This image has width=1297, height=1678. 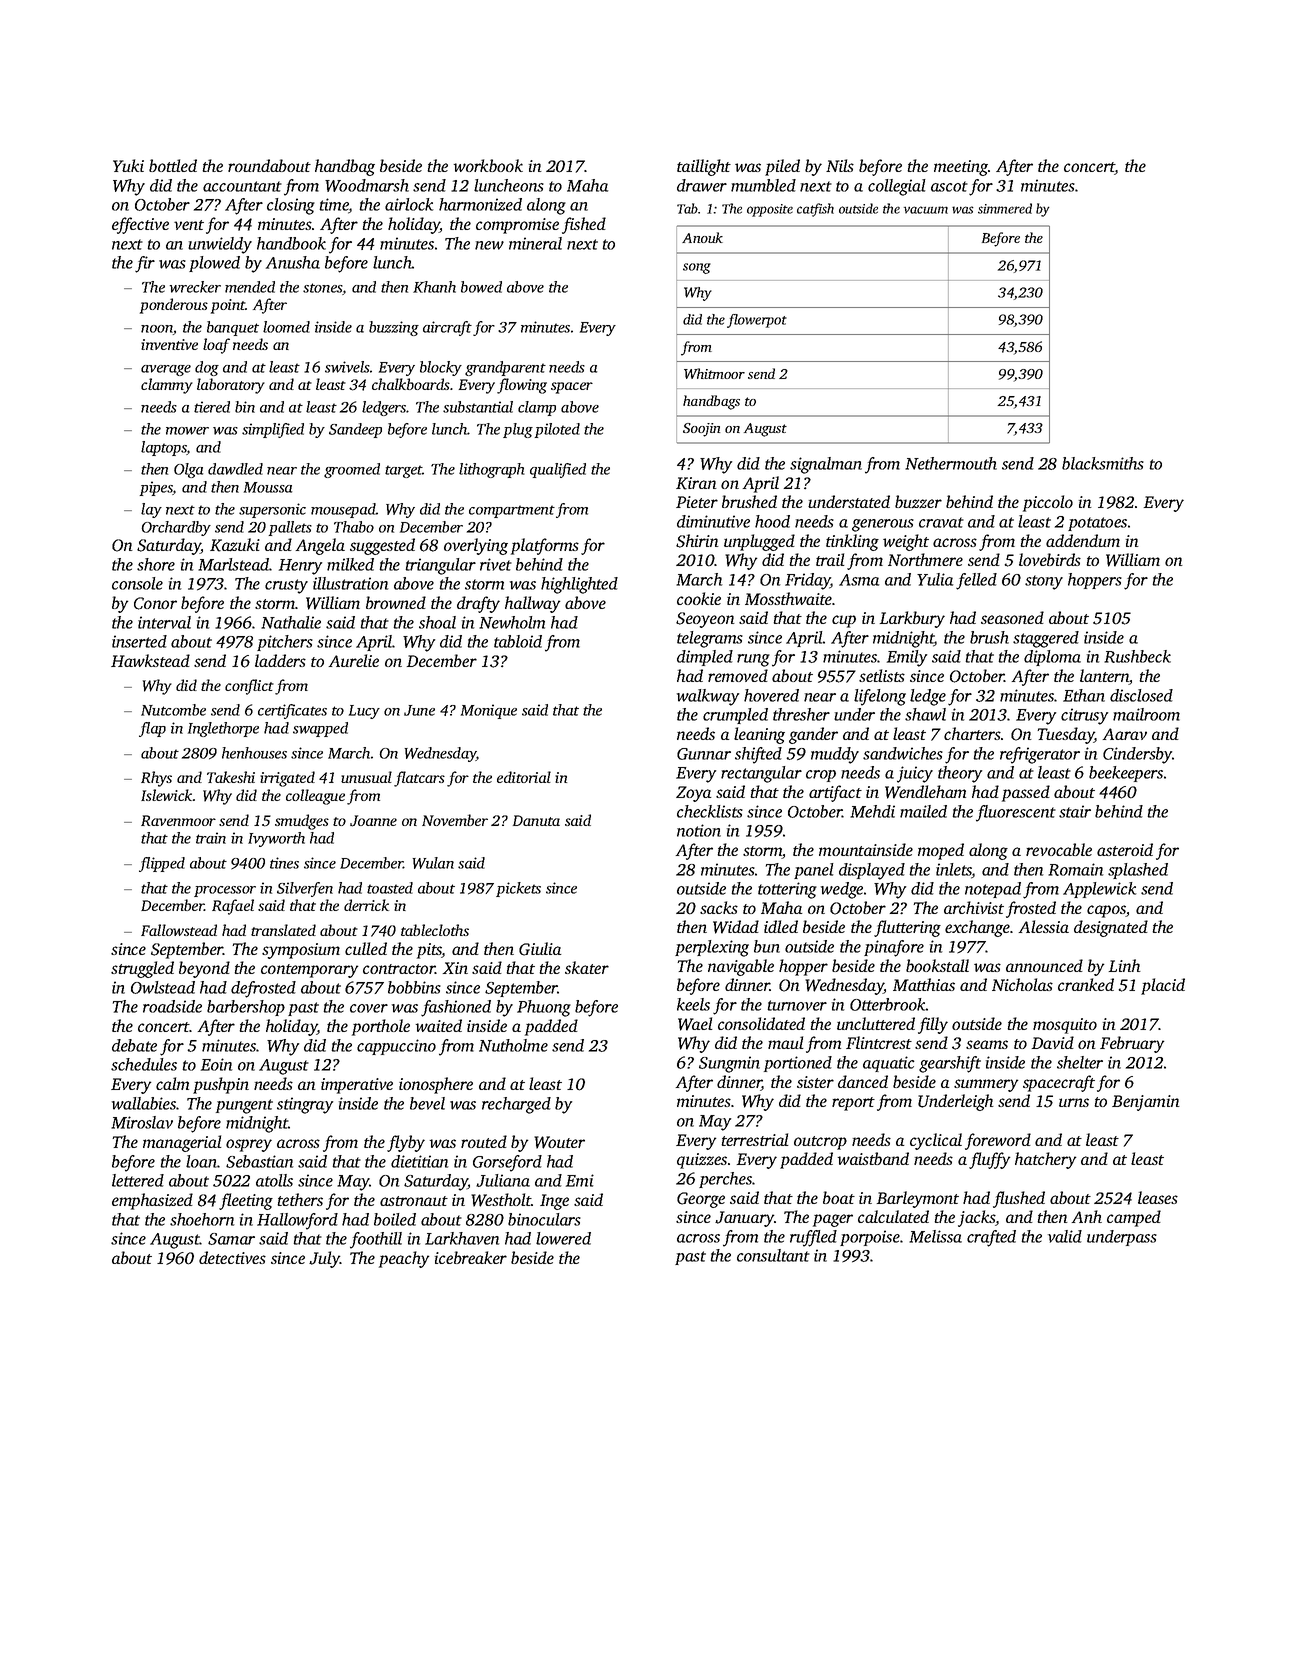 I want to click on consultant, so click(x=773, y=1255).
